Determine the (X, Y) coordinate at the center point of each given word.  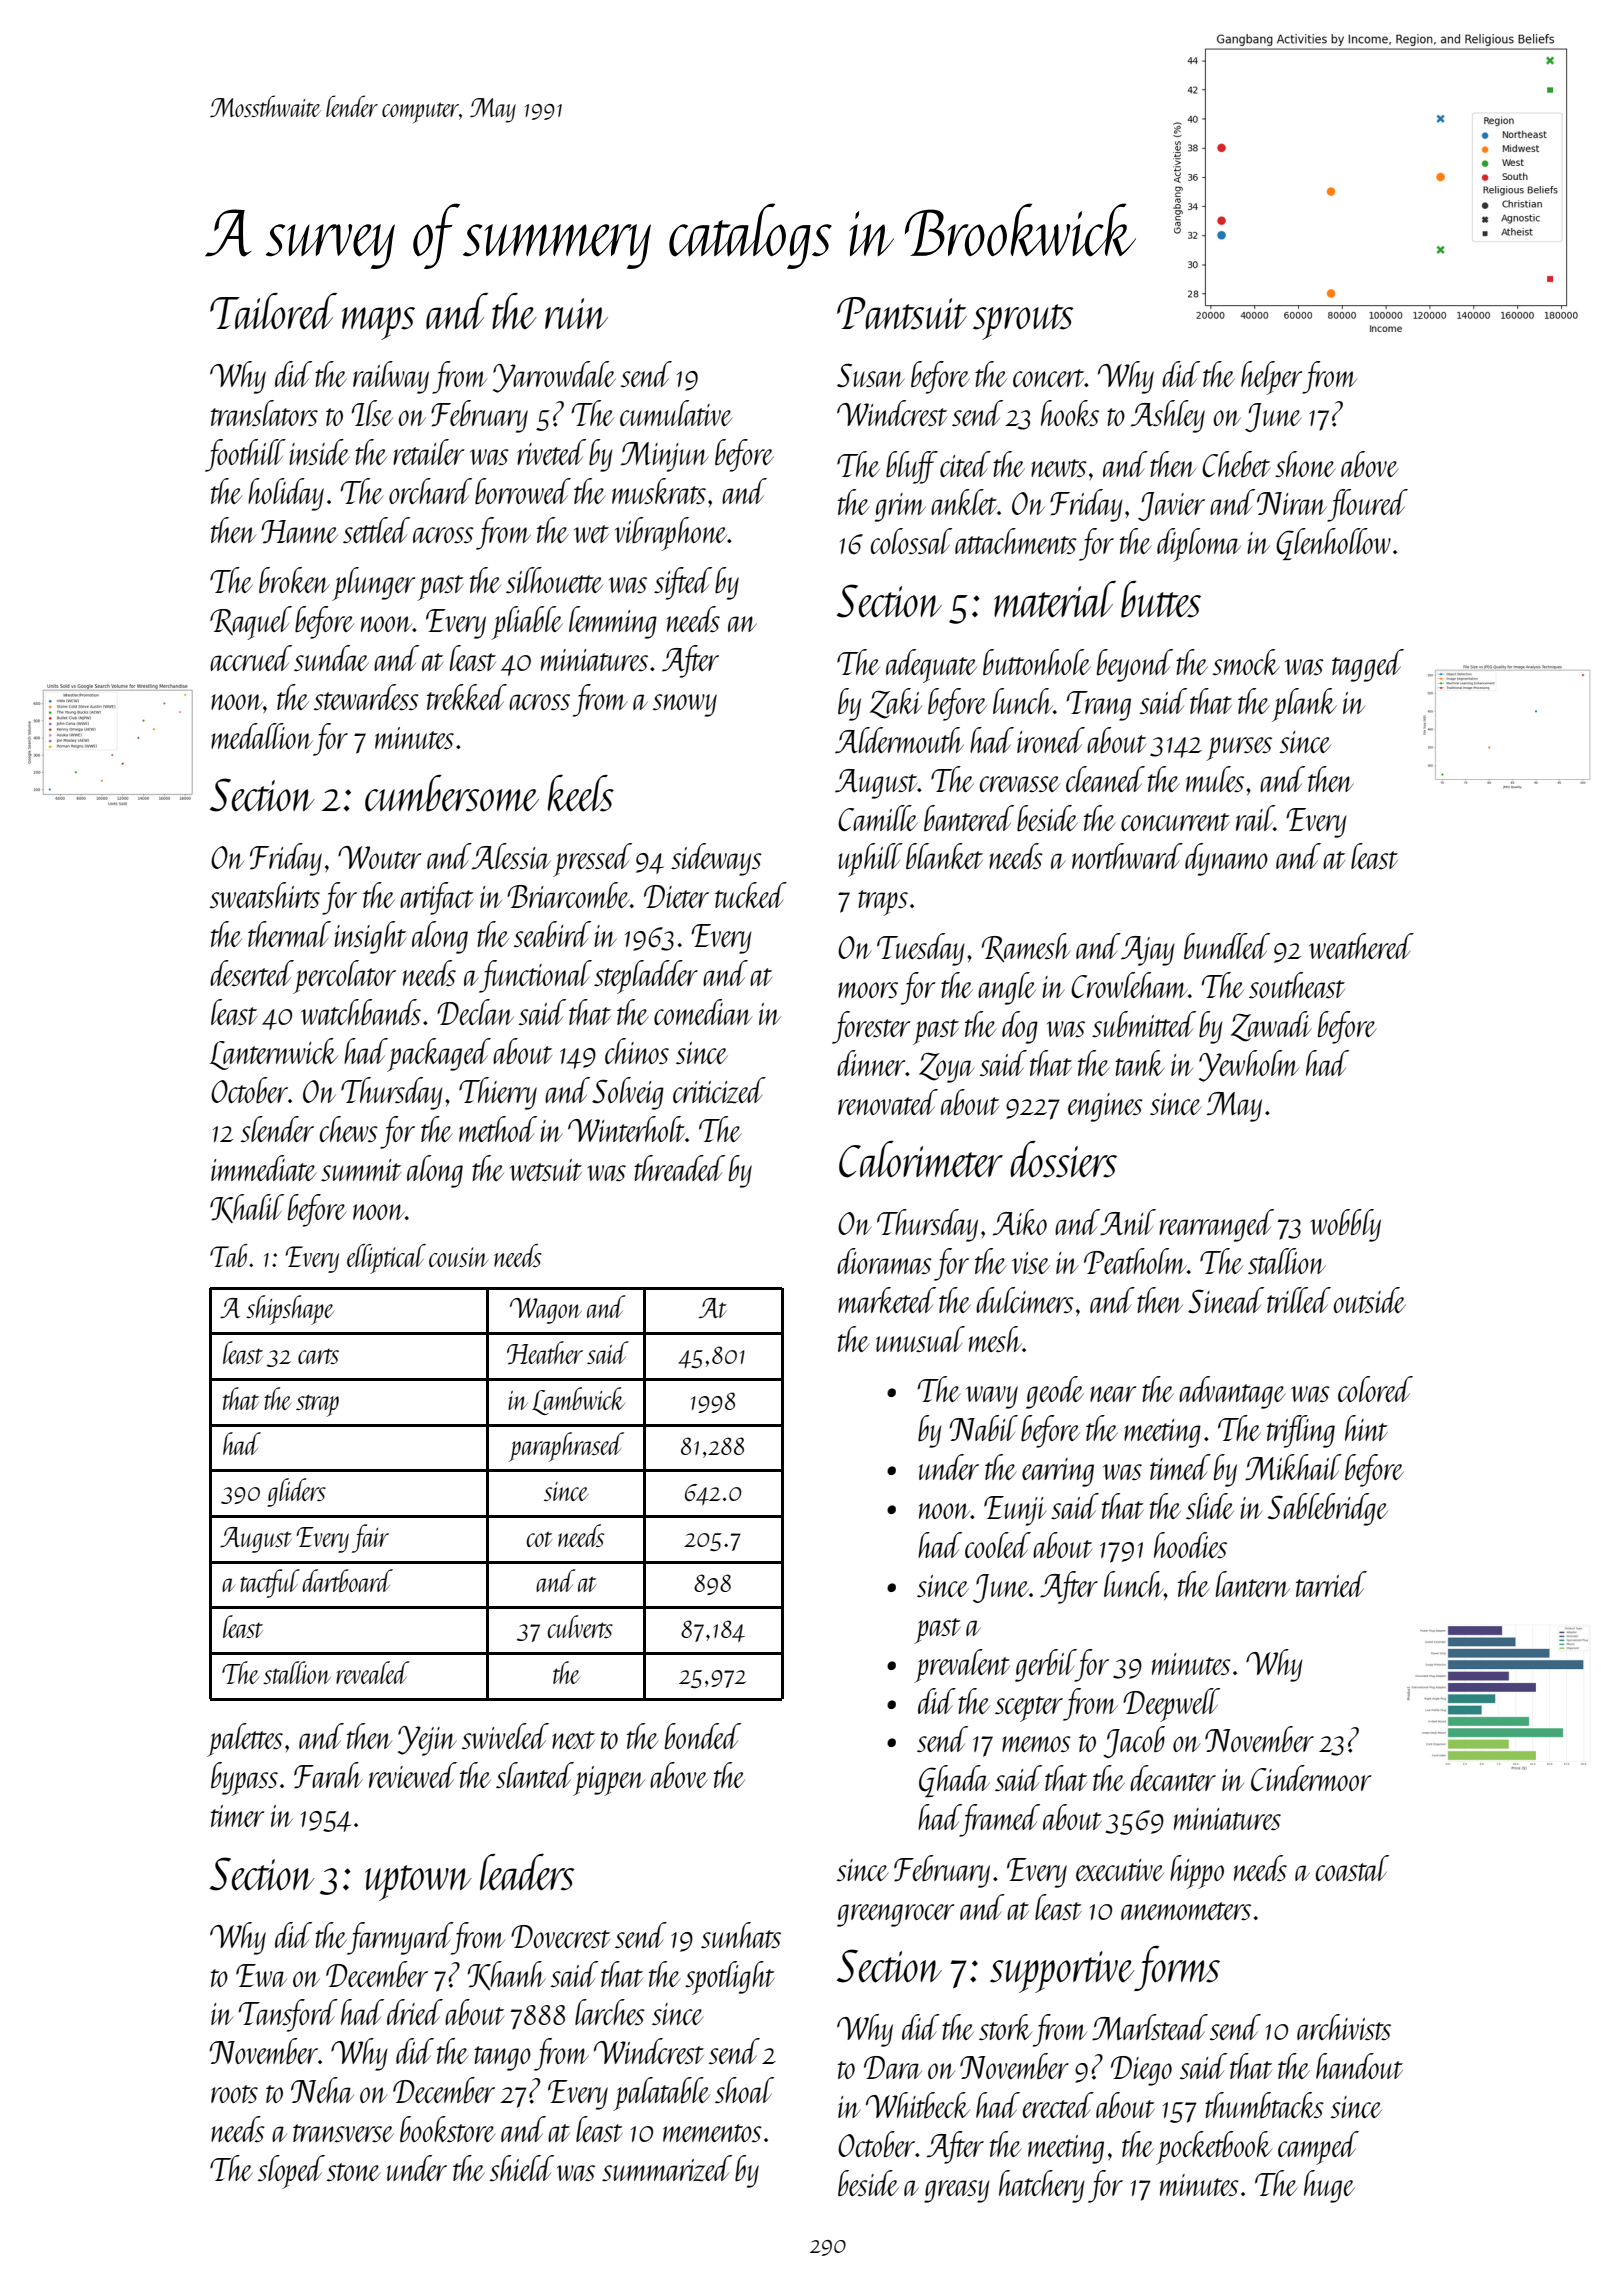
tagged (1368, 665)
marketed (887, 1300)
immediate (264, 1168)
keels (581, 793)
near (1113, 1394)
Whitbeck (918, 2105)
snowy (685, 705)
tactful (270, 1583)
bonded (703, 1736)
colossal (911, 541)
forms (1177, 1968)
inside (319, 452)
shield (522, 2168)
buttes (1161, 599)
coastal (1352, 1868)
